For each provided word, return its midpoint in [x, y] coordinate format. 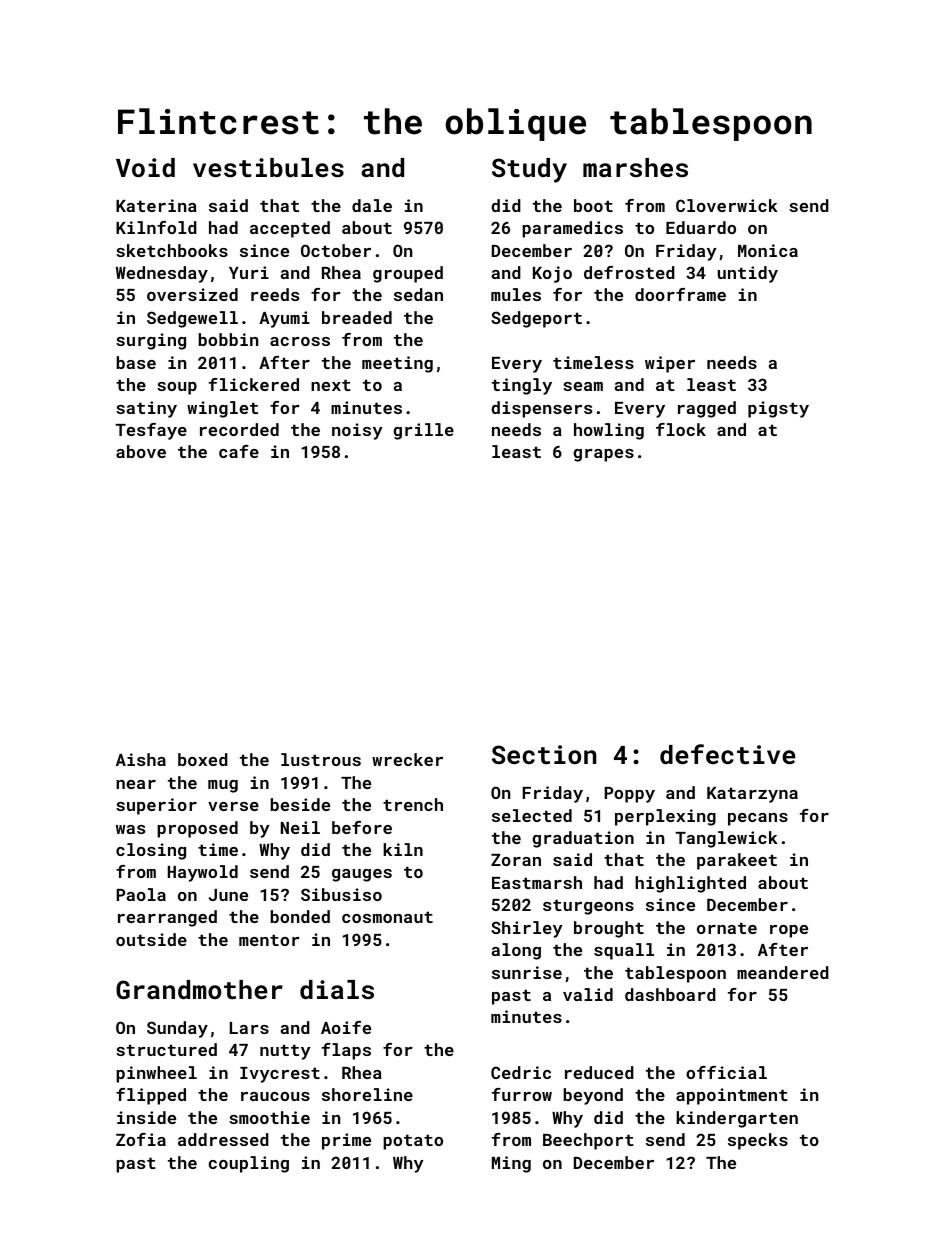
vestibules [268, 168]
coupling [248, 1164]
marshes [635, 167]
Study [529, 170]
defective [728, 754]
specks [758, 1141]
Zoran [516, 860]
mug [223, 786]
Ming [511, 1164]
